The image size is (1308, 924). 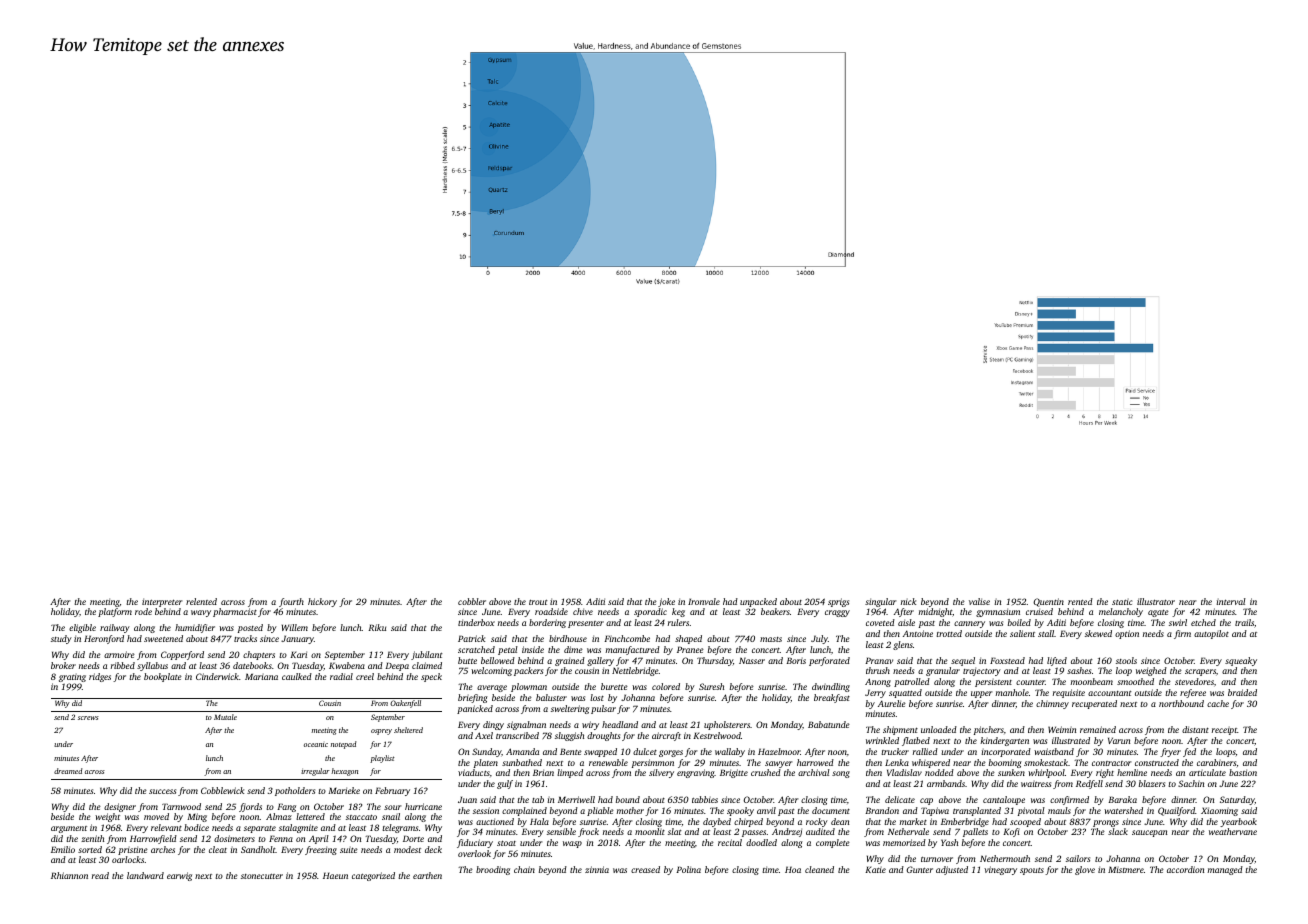 What do you see at coordinates (298, 654) in the screenshot?
I see `Kari` at bounding box center [298, 654].
